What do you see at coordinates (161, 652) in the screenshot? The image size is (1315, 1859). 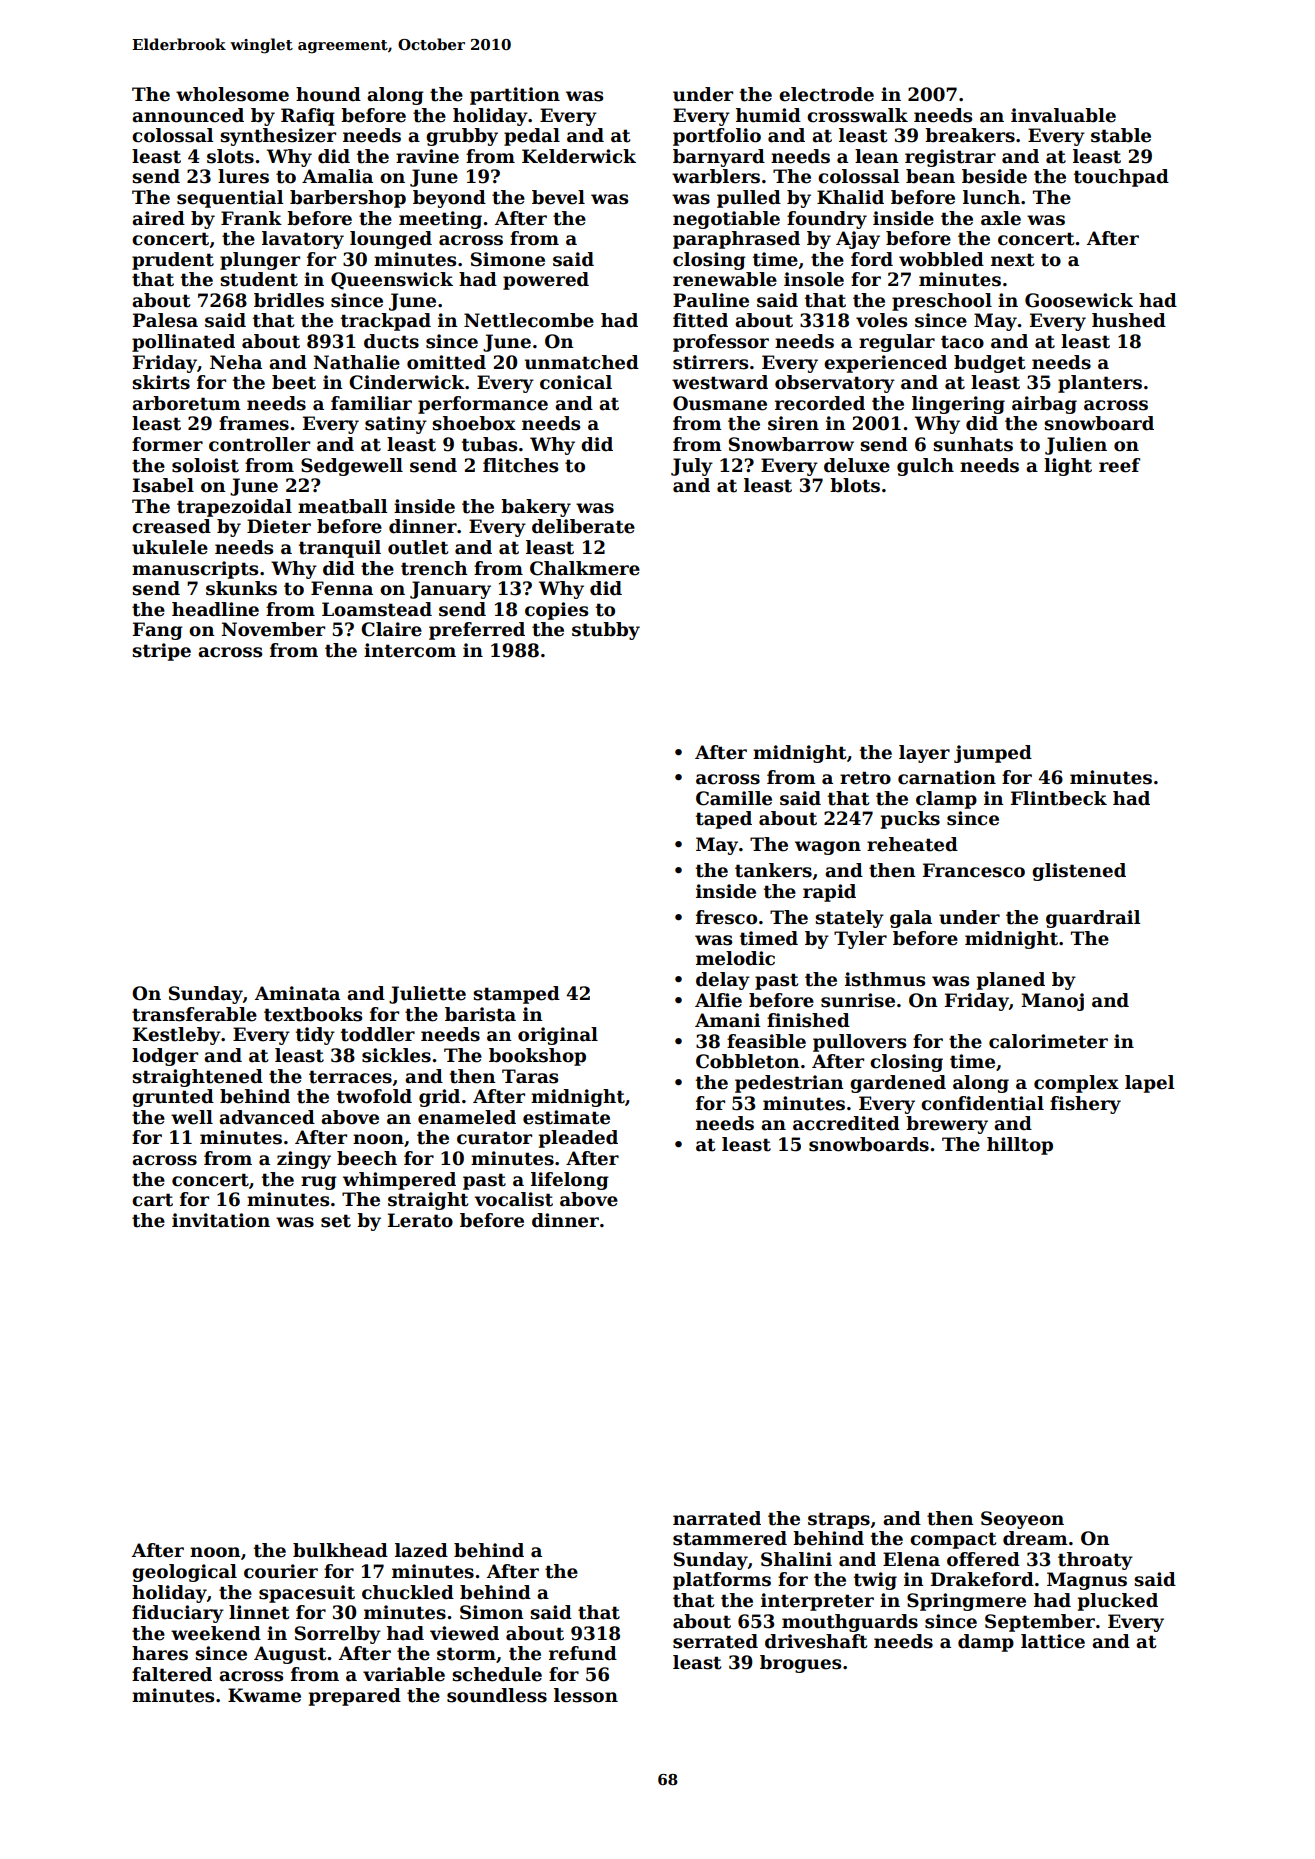 I see `stripe` at bounding box center [161, 652].
